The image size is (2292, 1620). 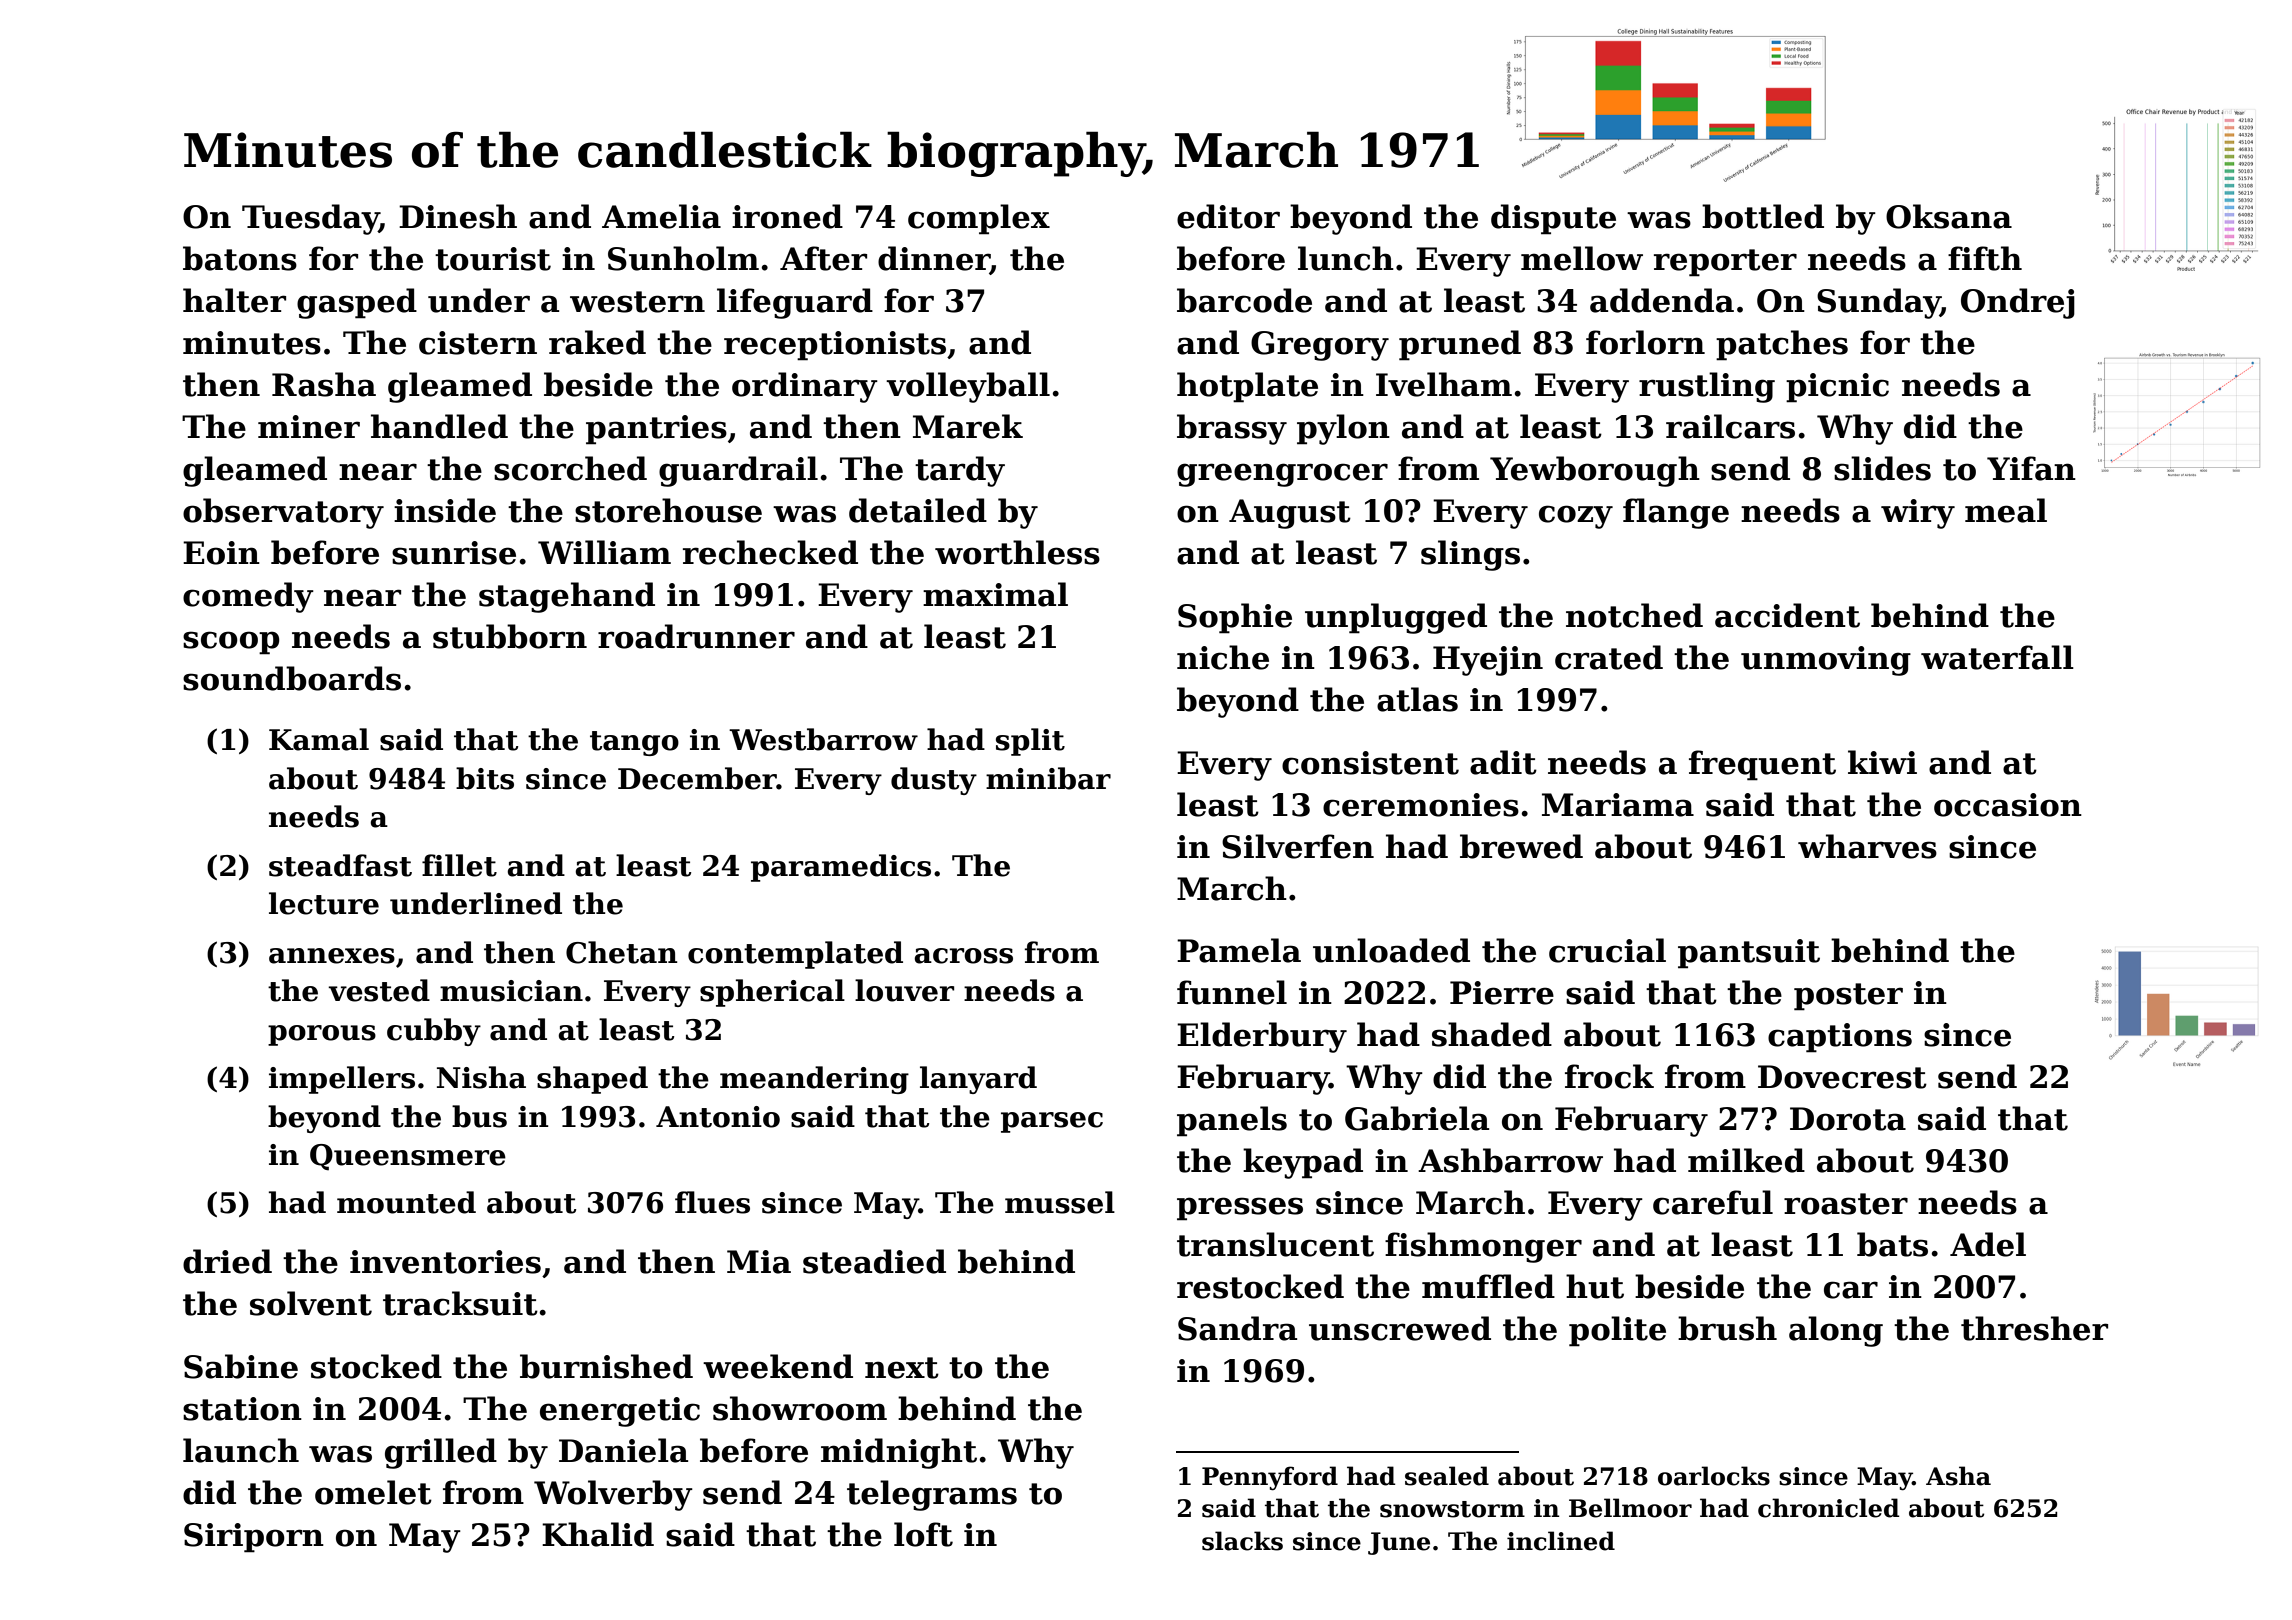 What do you see at coordinates (2031, 468) in the screenshot?
I see `Yifan` at bounding box center [2031, 468].
